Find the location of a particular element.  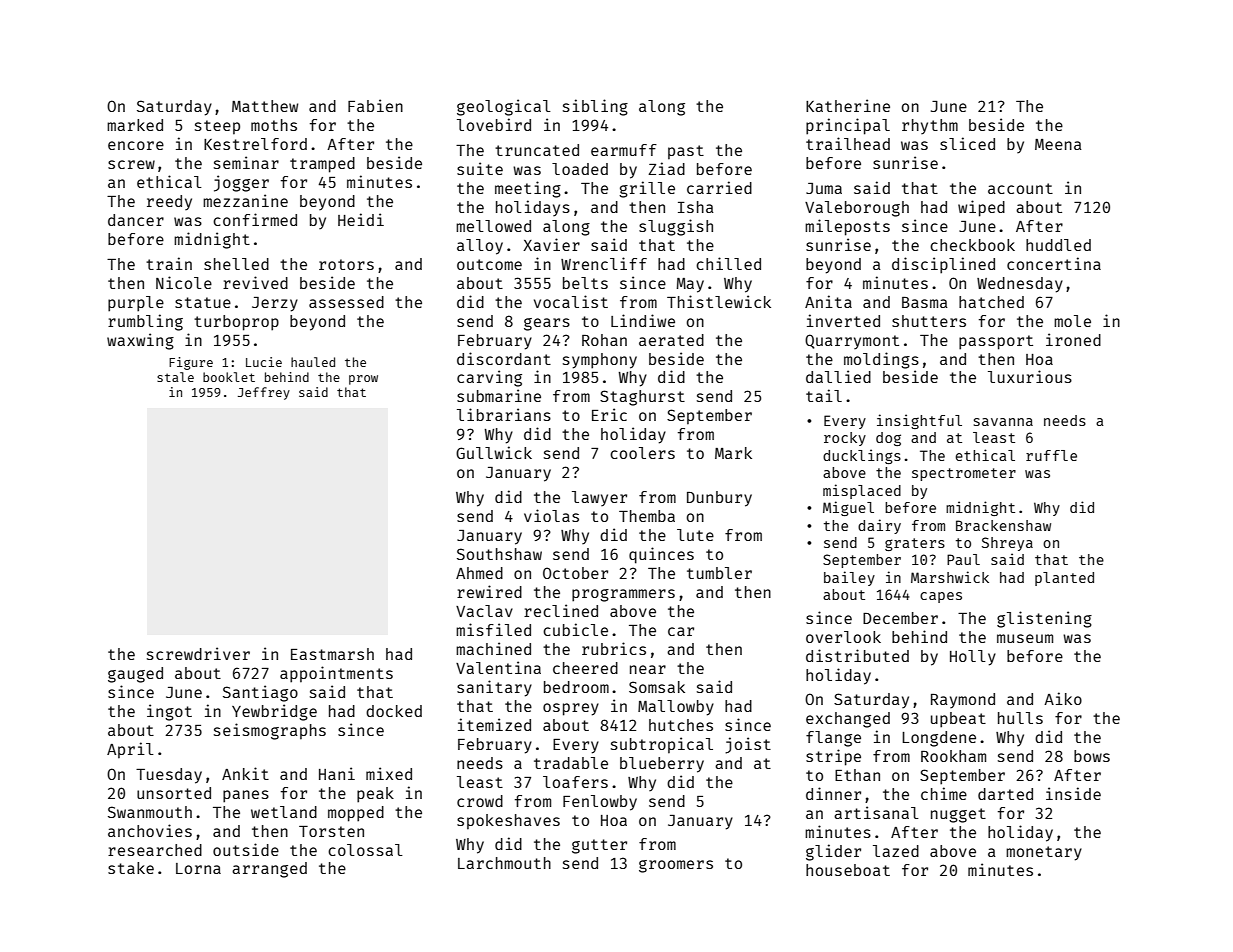

colossal is located at coordinates (365, 850).
